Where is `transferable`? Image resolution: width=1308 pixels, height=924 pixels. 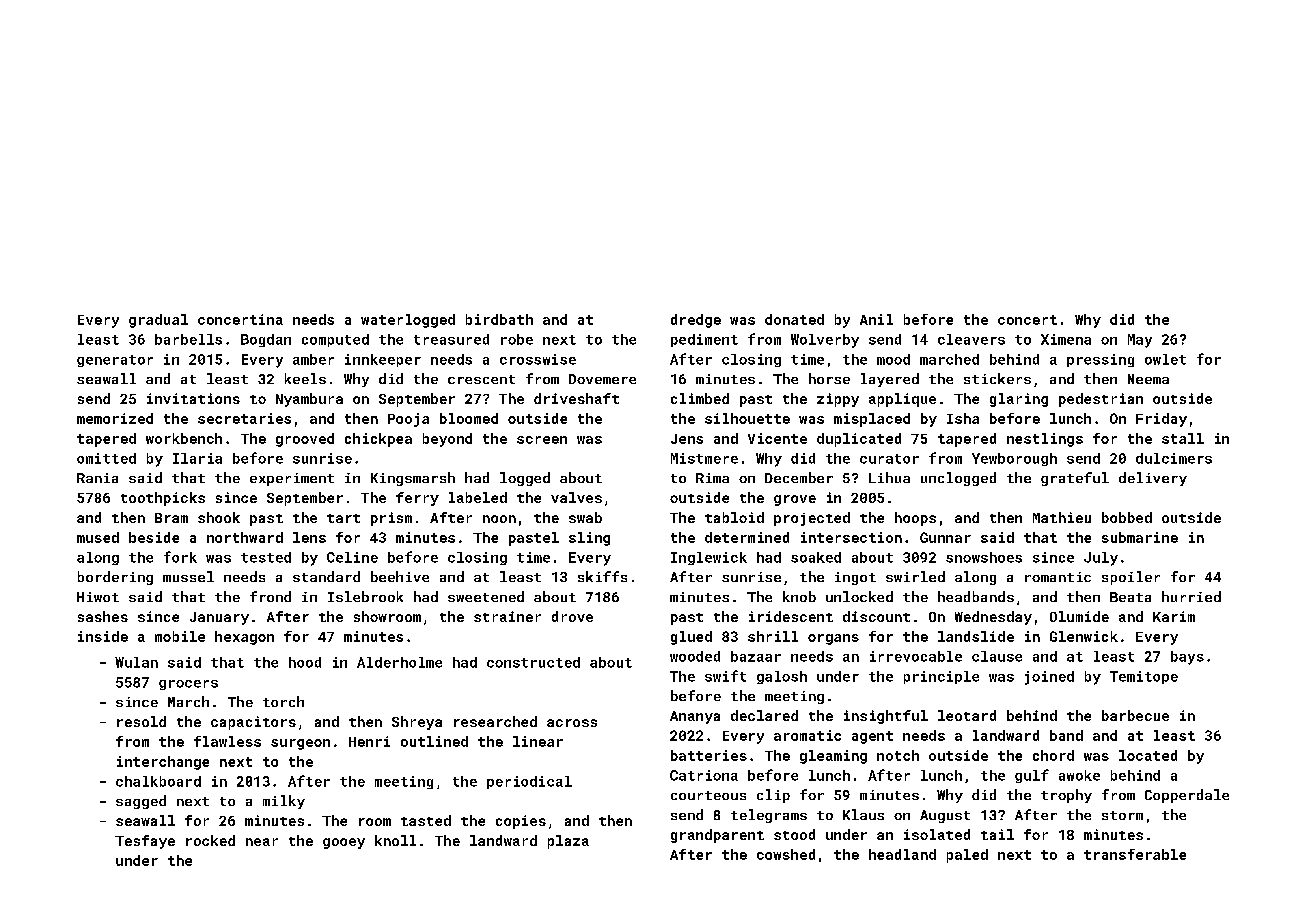 transferable is located at coordinates (1135, 854).
